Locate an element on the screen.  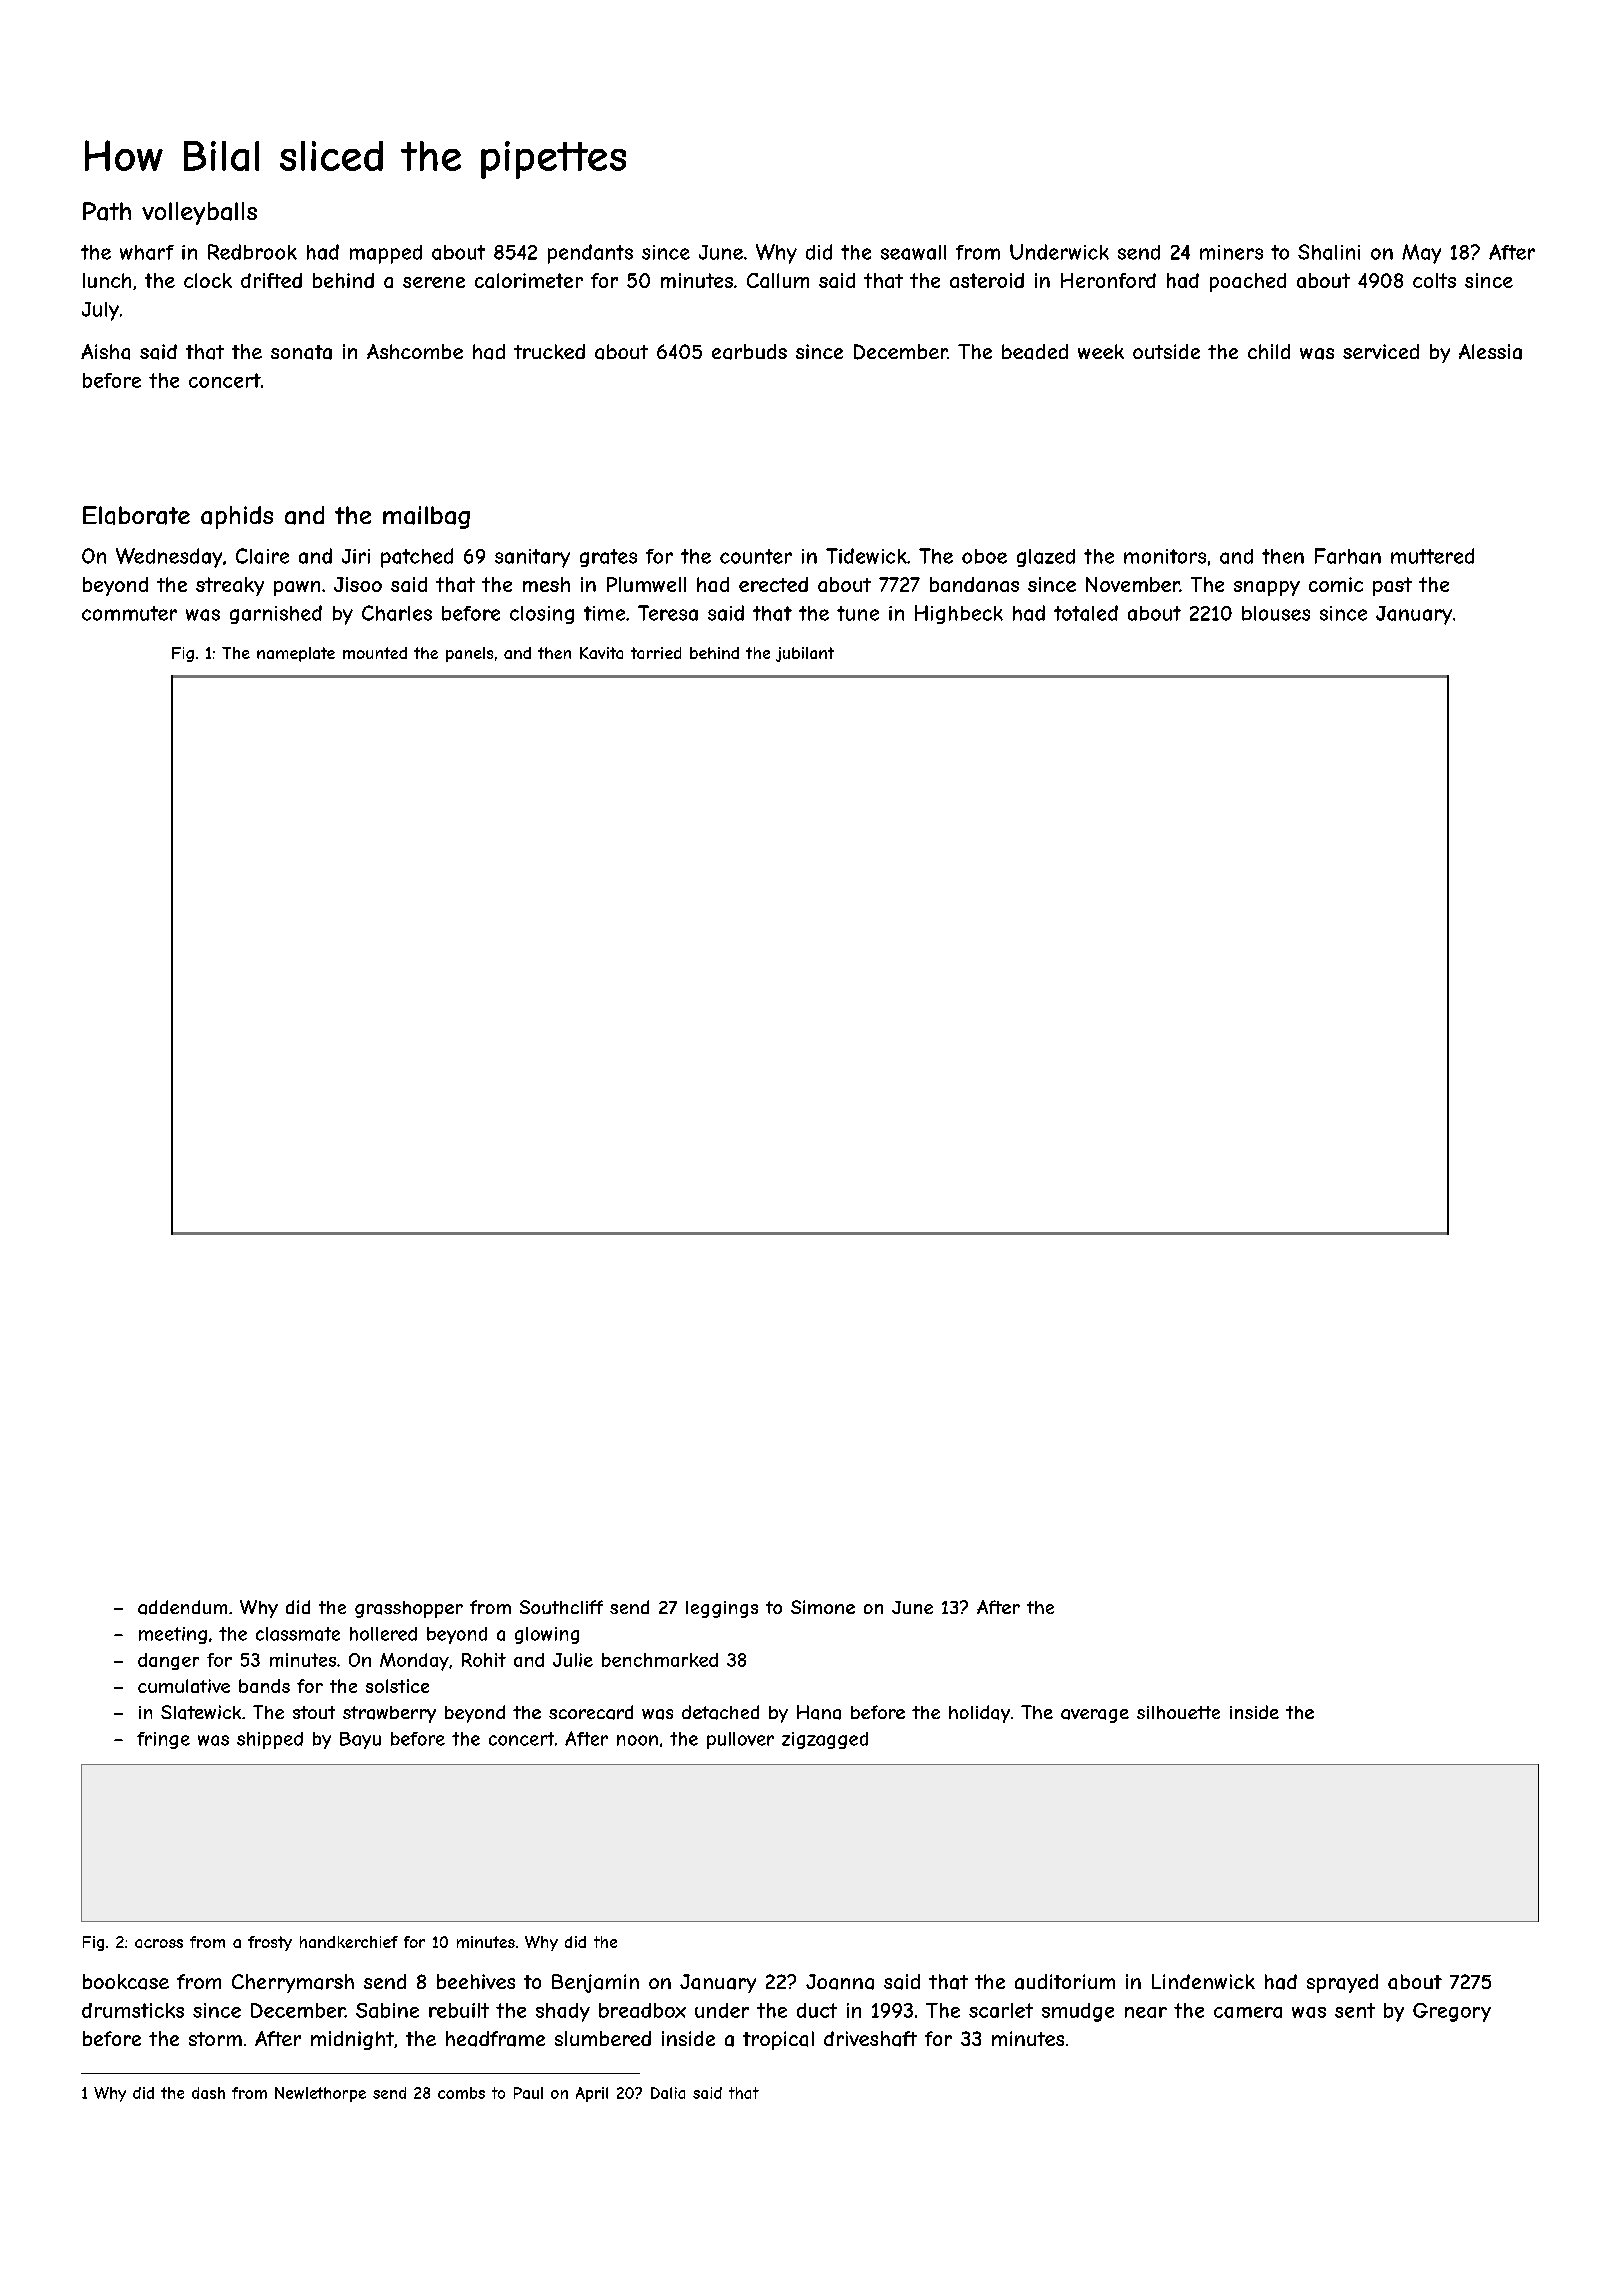
blouses is located at coordinates (1276, 613).
